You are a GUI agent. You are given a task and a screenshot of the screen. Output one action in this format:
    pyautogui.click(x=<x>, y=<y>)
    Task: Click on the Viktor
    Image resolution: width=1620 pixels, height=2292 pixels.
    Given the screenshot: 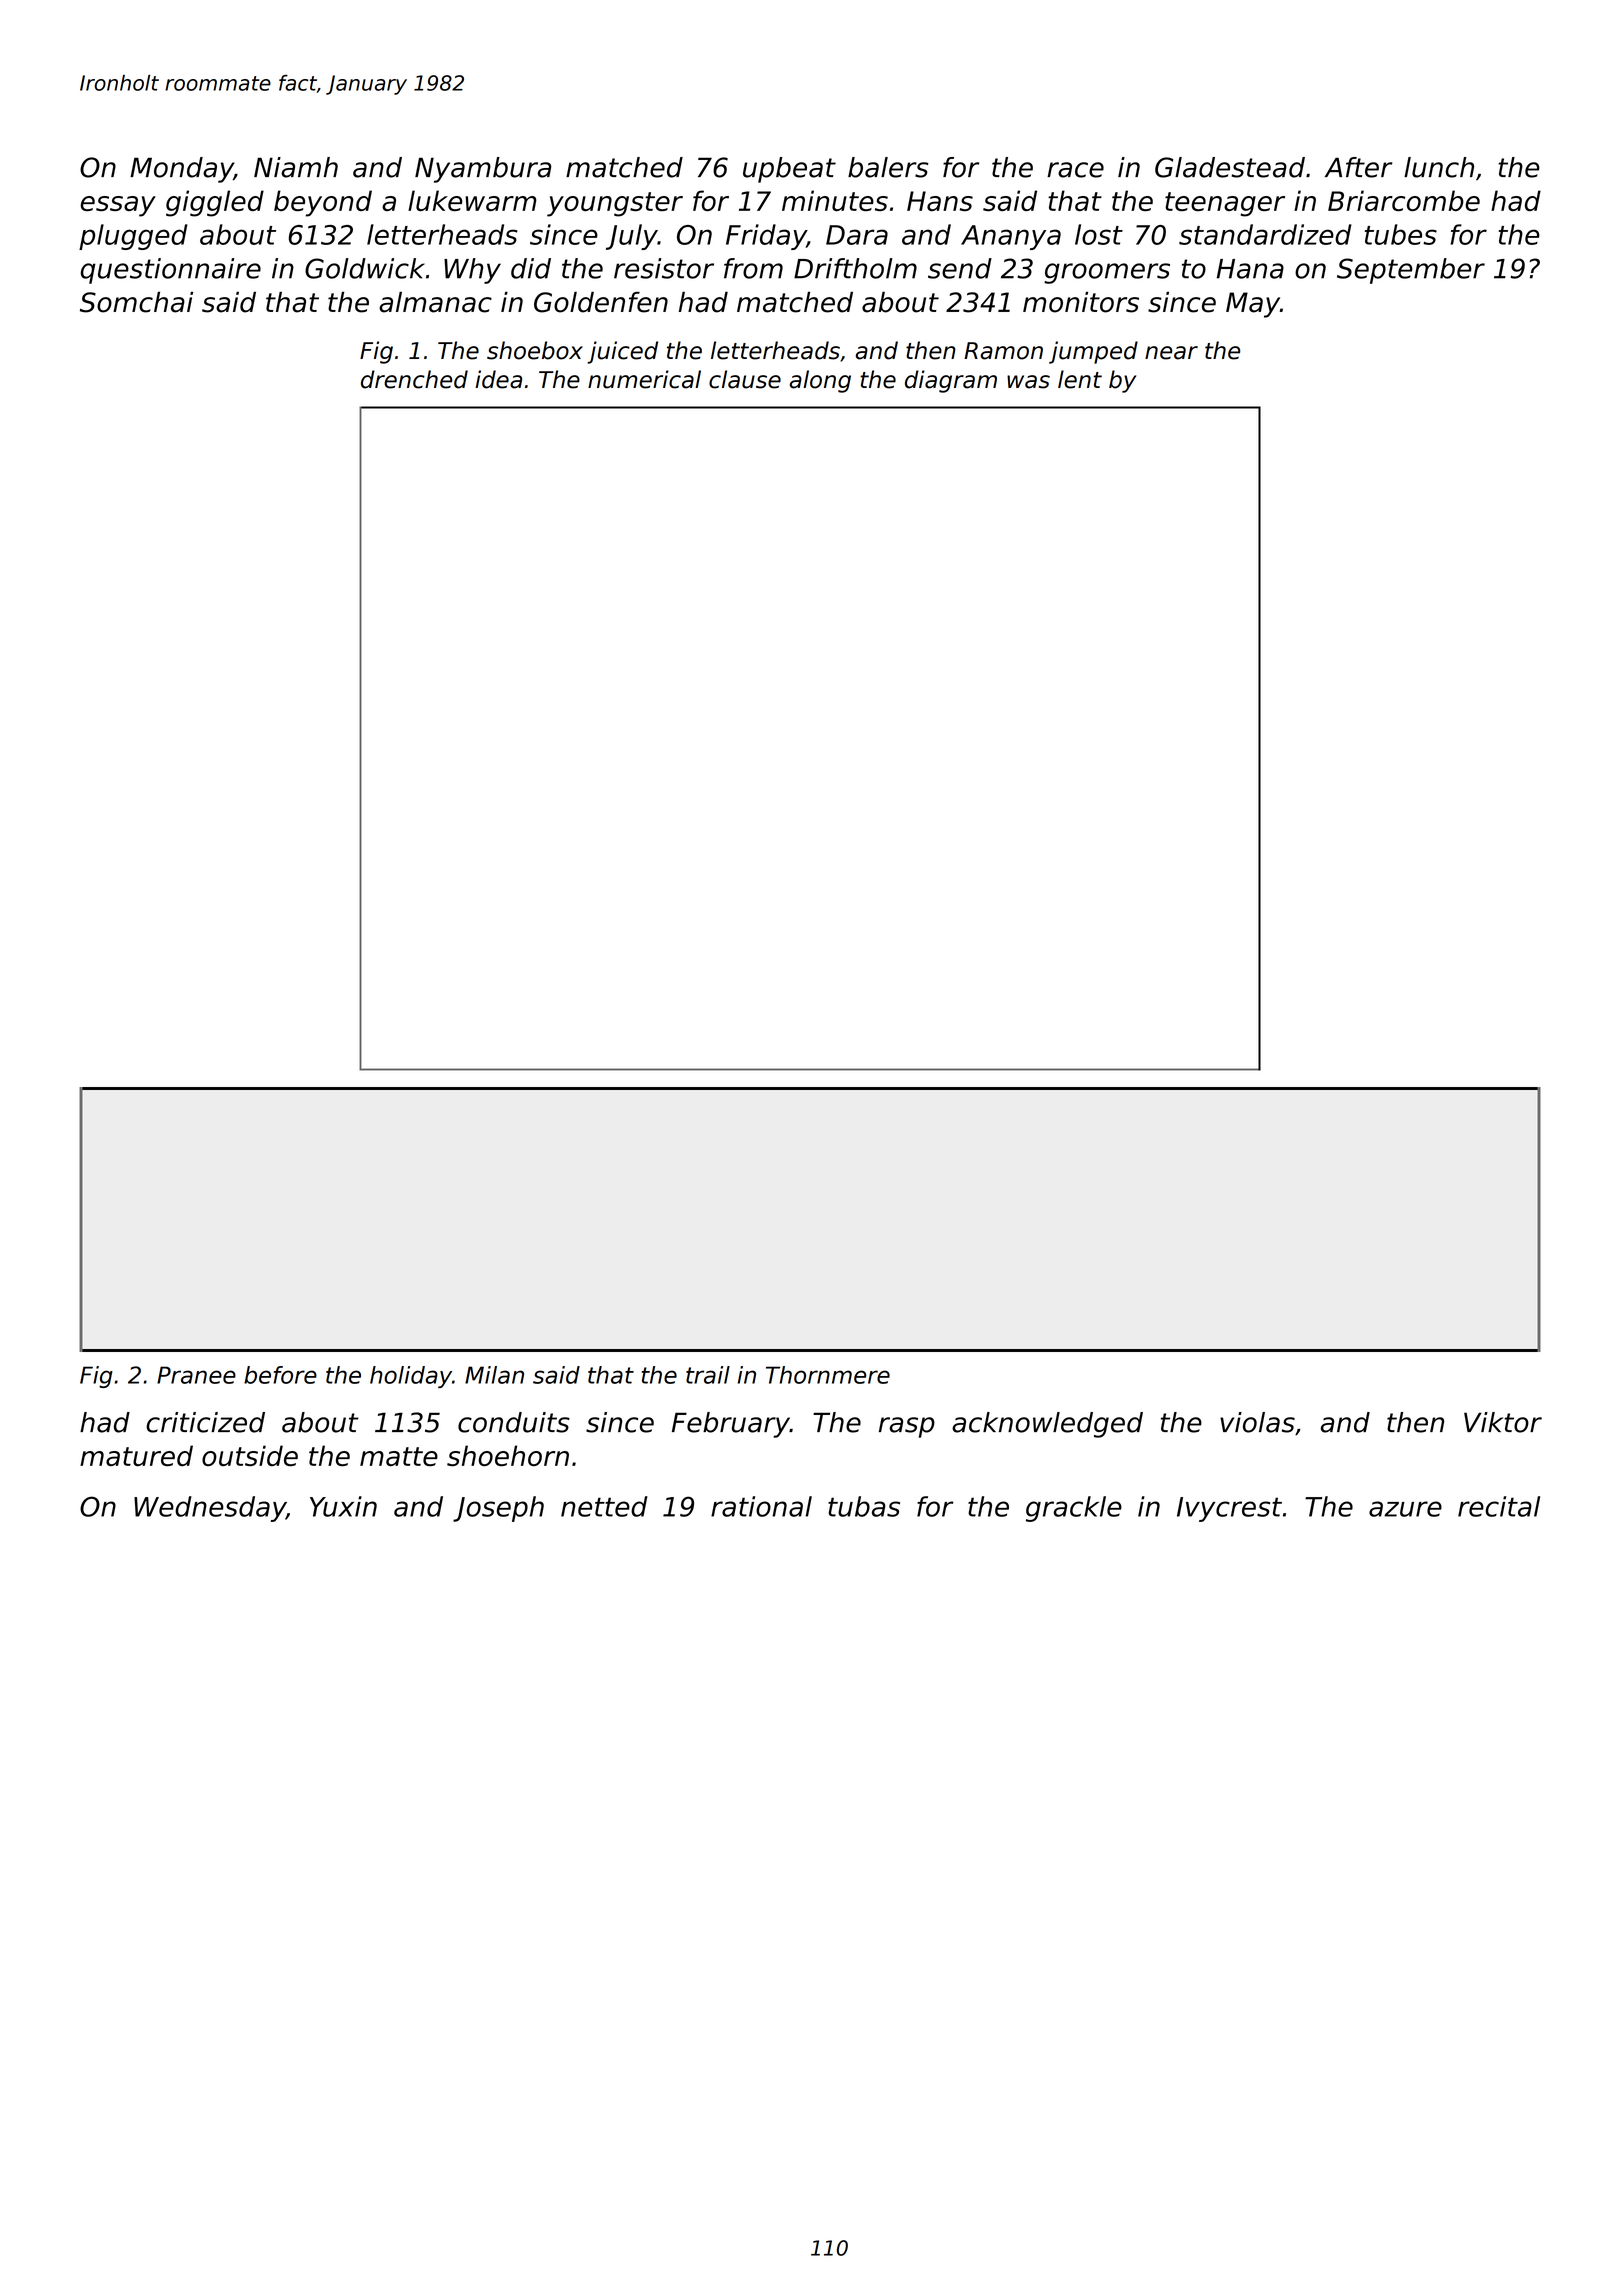 What is the action you would take?
    pyautogui.click(x=1503, y=1422)
